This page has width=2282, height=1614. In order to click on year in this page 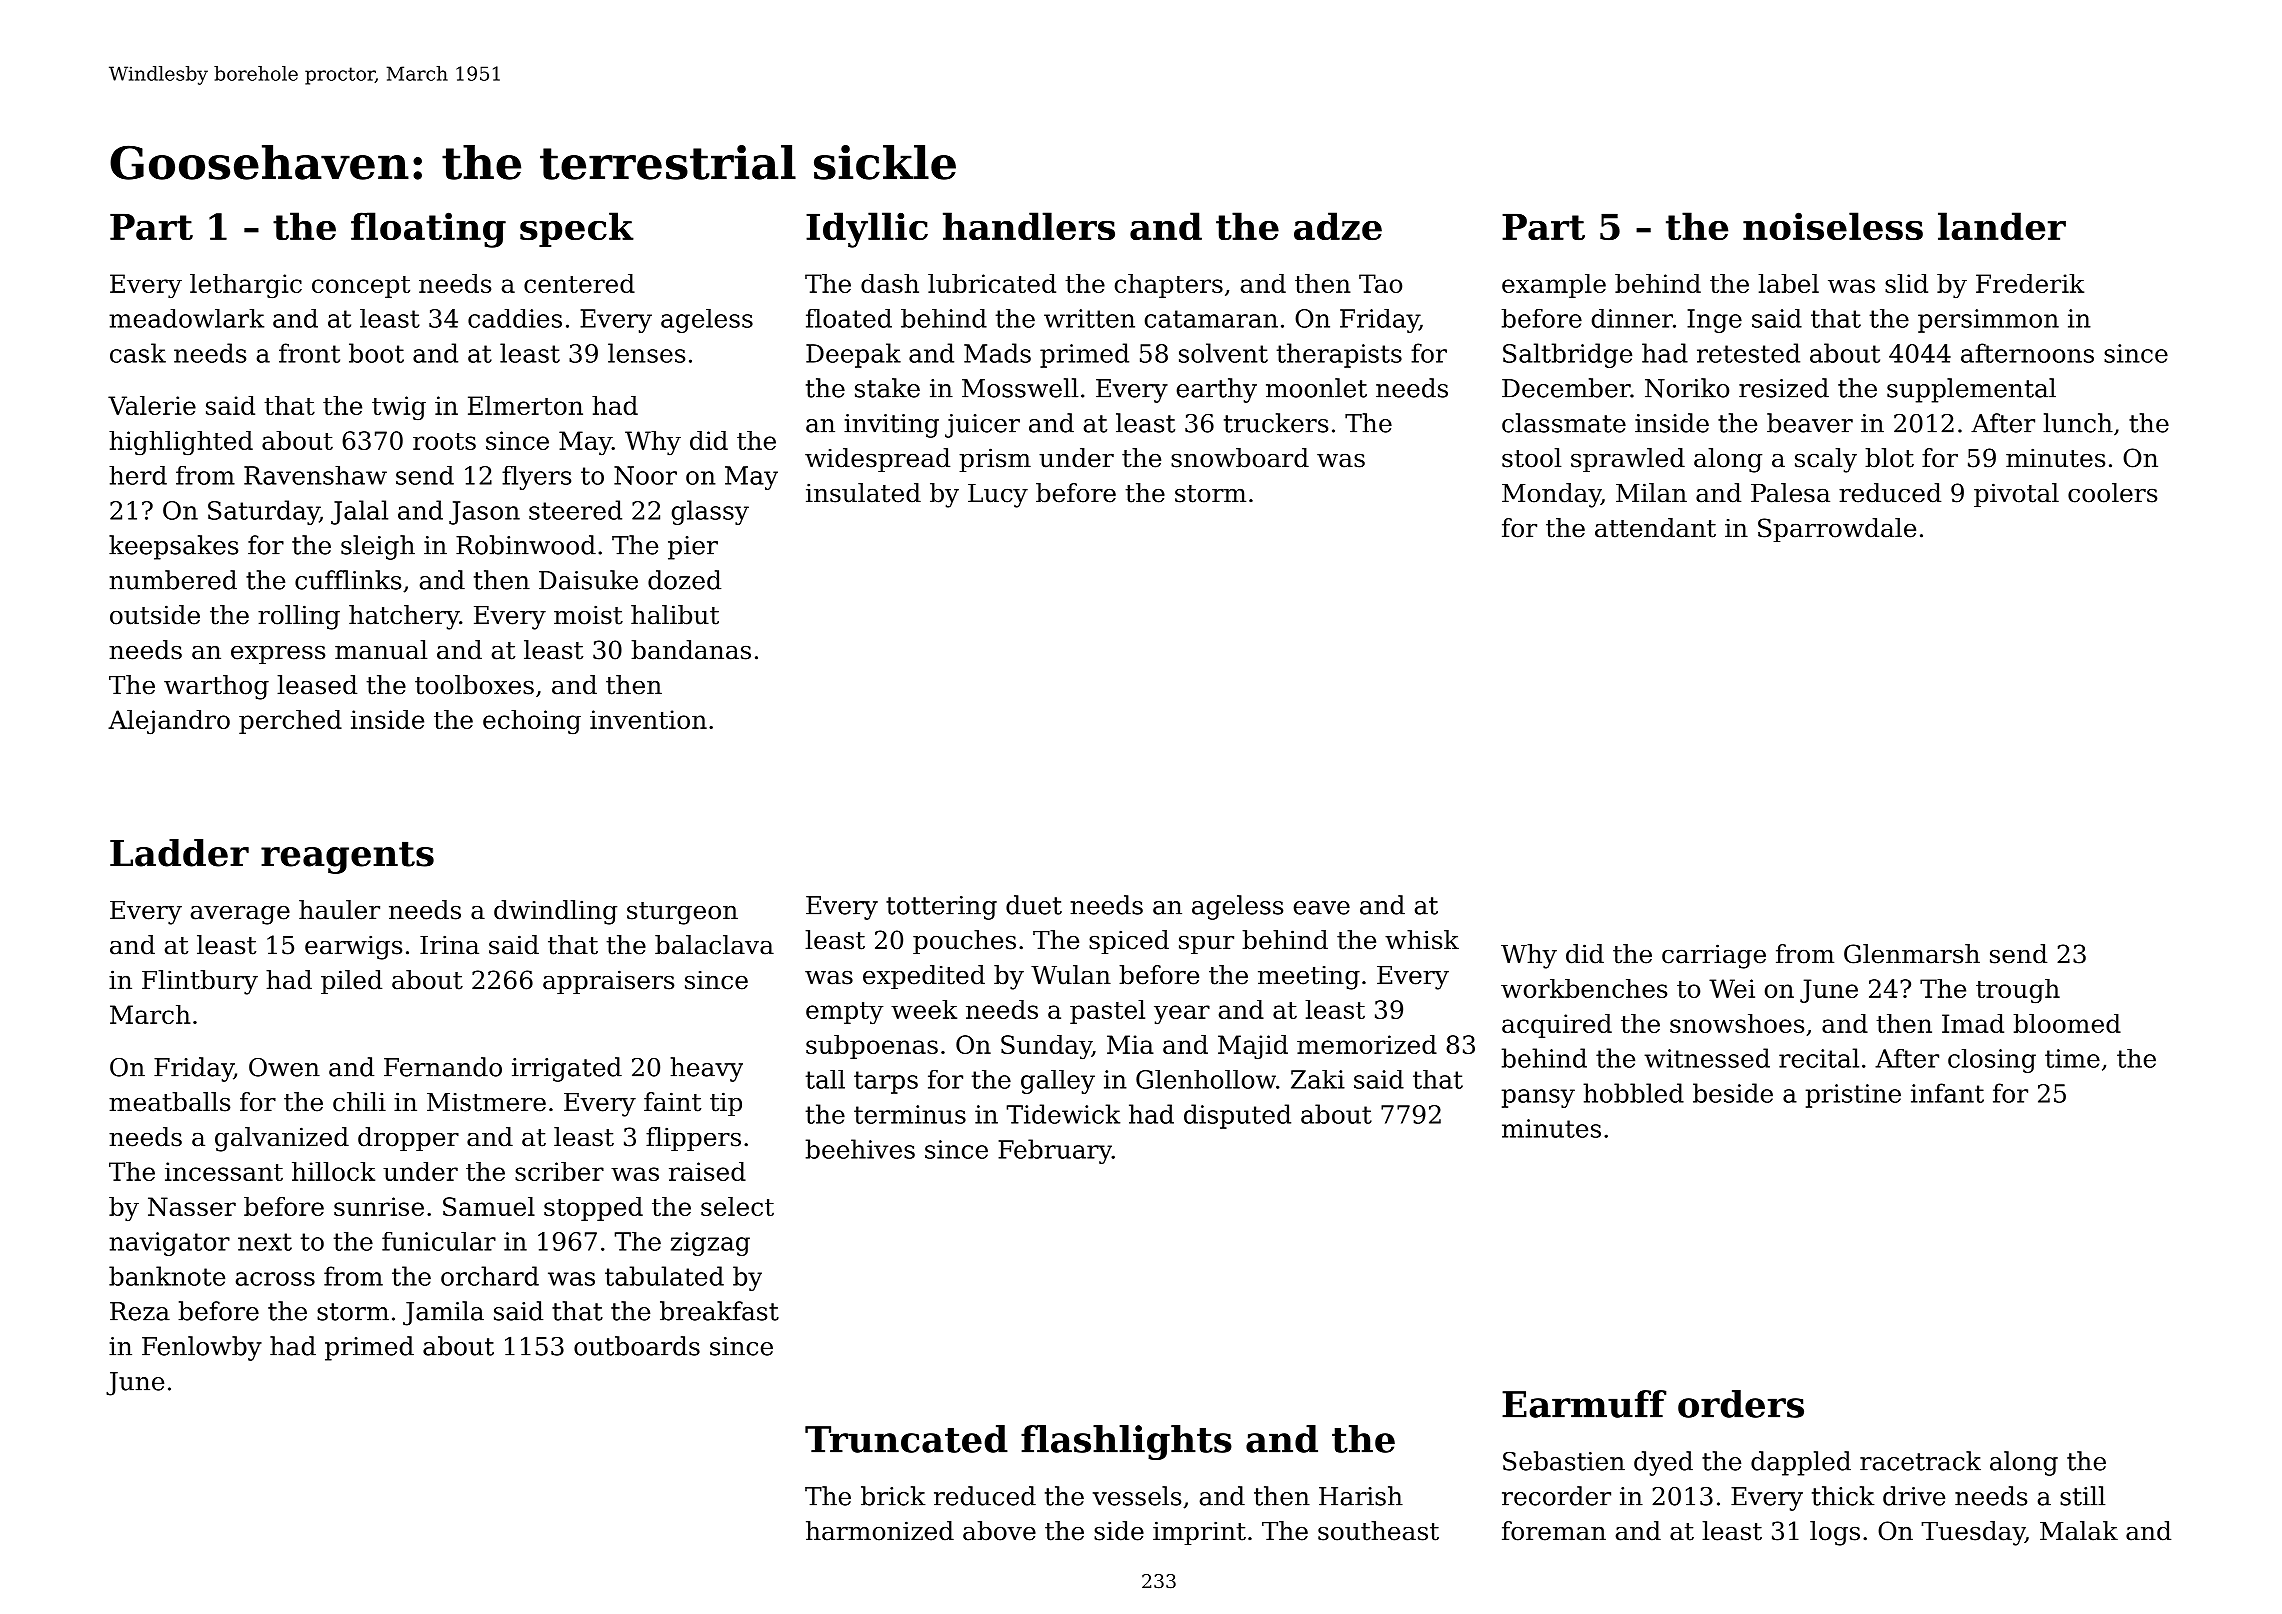, I will do `click(1182, 1014)`.
